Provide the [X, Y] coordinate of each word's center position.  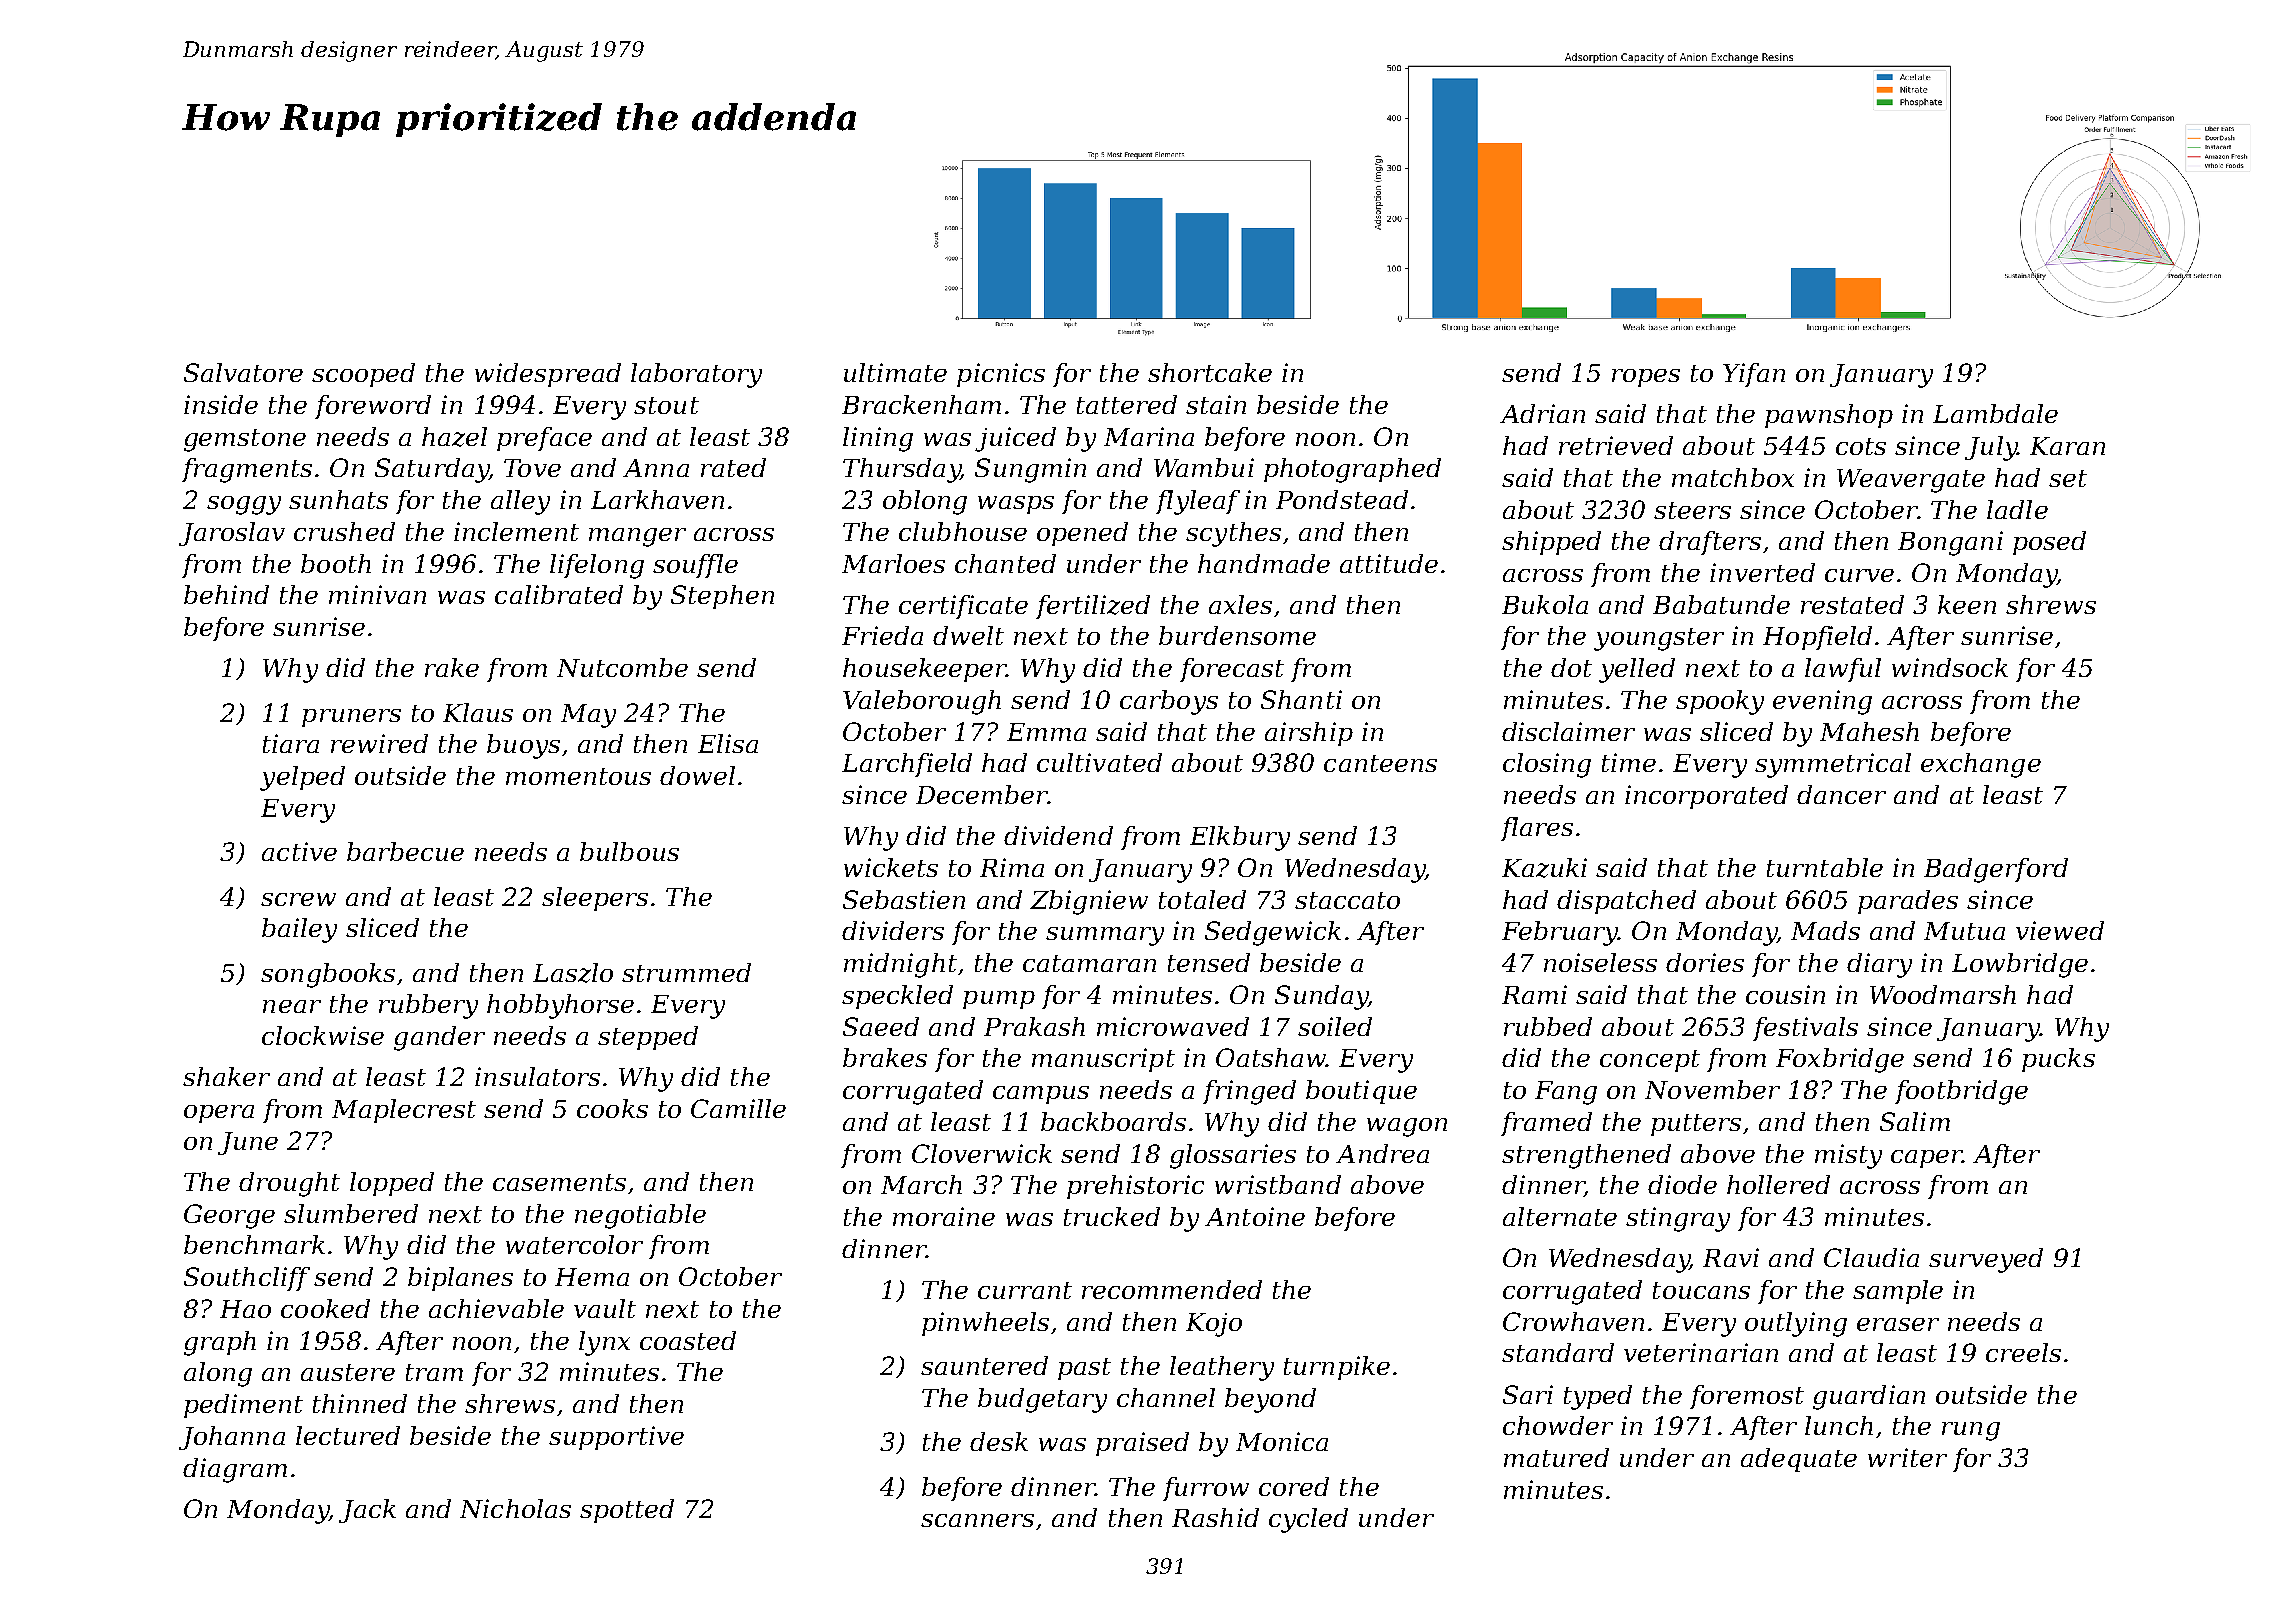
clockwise [323, 1035]
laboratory [696, 375]
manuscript [1103, 1060]
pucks [2058, 1060]
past [1084, 1369]
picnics [1001, 375]
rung [1971, 1431]
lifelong [597, 566]
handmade [1264, 563]
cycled [1308, 1520]
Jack [367, 1511]
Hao [245, 1309]
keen [1967, 604]
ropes [1646, 378]
